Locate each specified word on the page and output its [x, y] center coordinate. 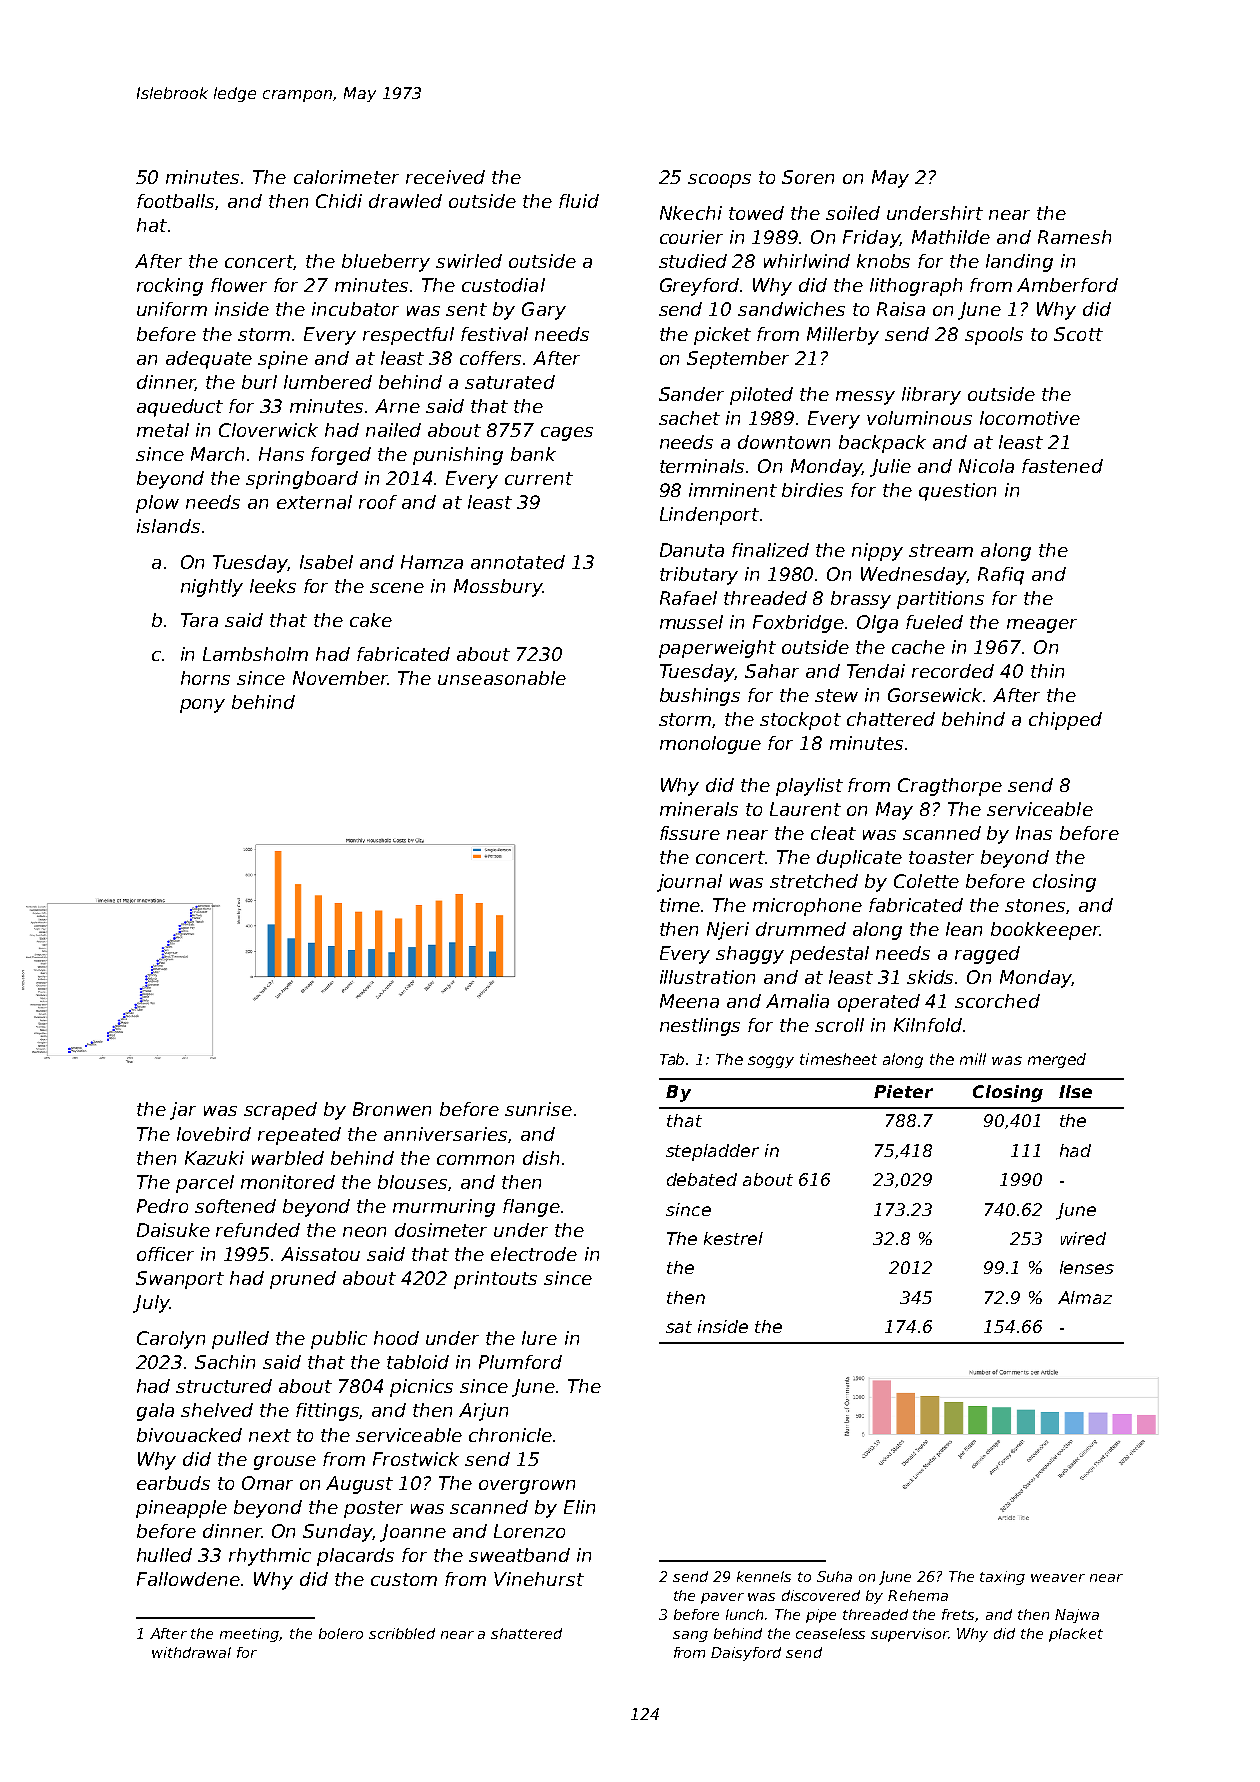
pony [202, 706]
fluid [579, 201]
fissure [690, 833]
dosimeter [441, 1230]
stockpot [800, 721]
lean [964, 929]
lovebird [214, 1134]
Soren [808, 177]
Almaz [1085, 1297]
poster [373, 1509]
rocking [170, 287]
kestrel [733, 1238]
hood [396, 1338]
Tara [199, 620]
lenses [1087, 1267]
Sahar [772, 671]
